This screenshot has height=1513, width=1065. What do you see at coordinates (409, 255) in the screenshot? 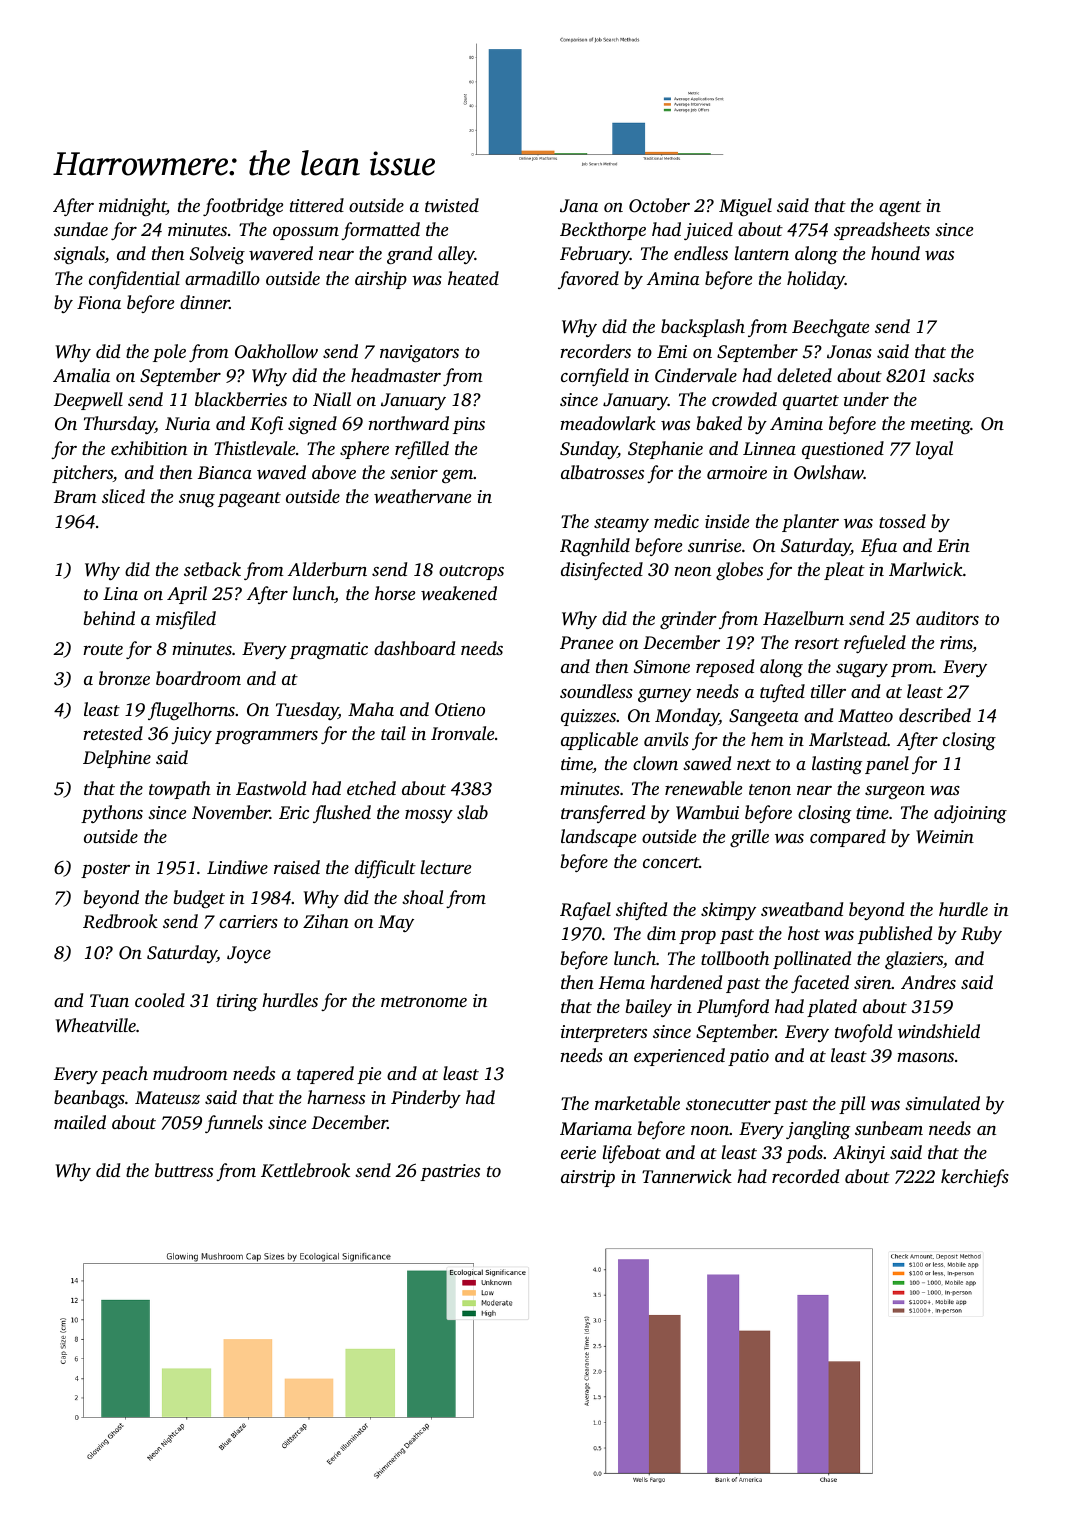
I see `grand` at bounding box center [409, 255].
